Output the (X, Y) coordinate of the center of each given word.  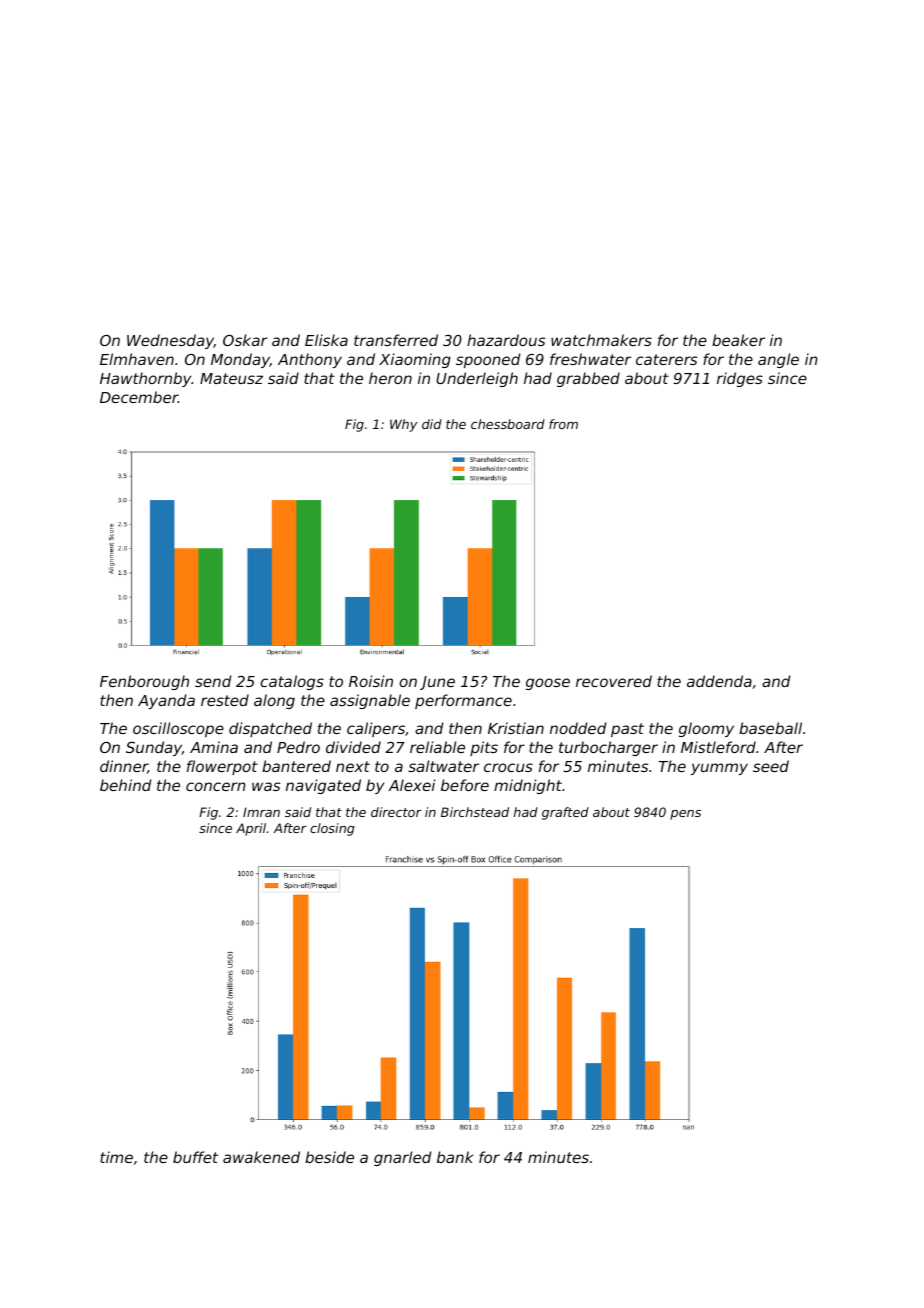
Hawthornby (146, 379)
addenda (719, 681)
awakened (261, 1157)
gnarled (402, 1158)
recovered (614, 681)
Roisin (371, 681)
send (213, 681)
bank (455, 1157)
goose (548, 684)
